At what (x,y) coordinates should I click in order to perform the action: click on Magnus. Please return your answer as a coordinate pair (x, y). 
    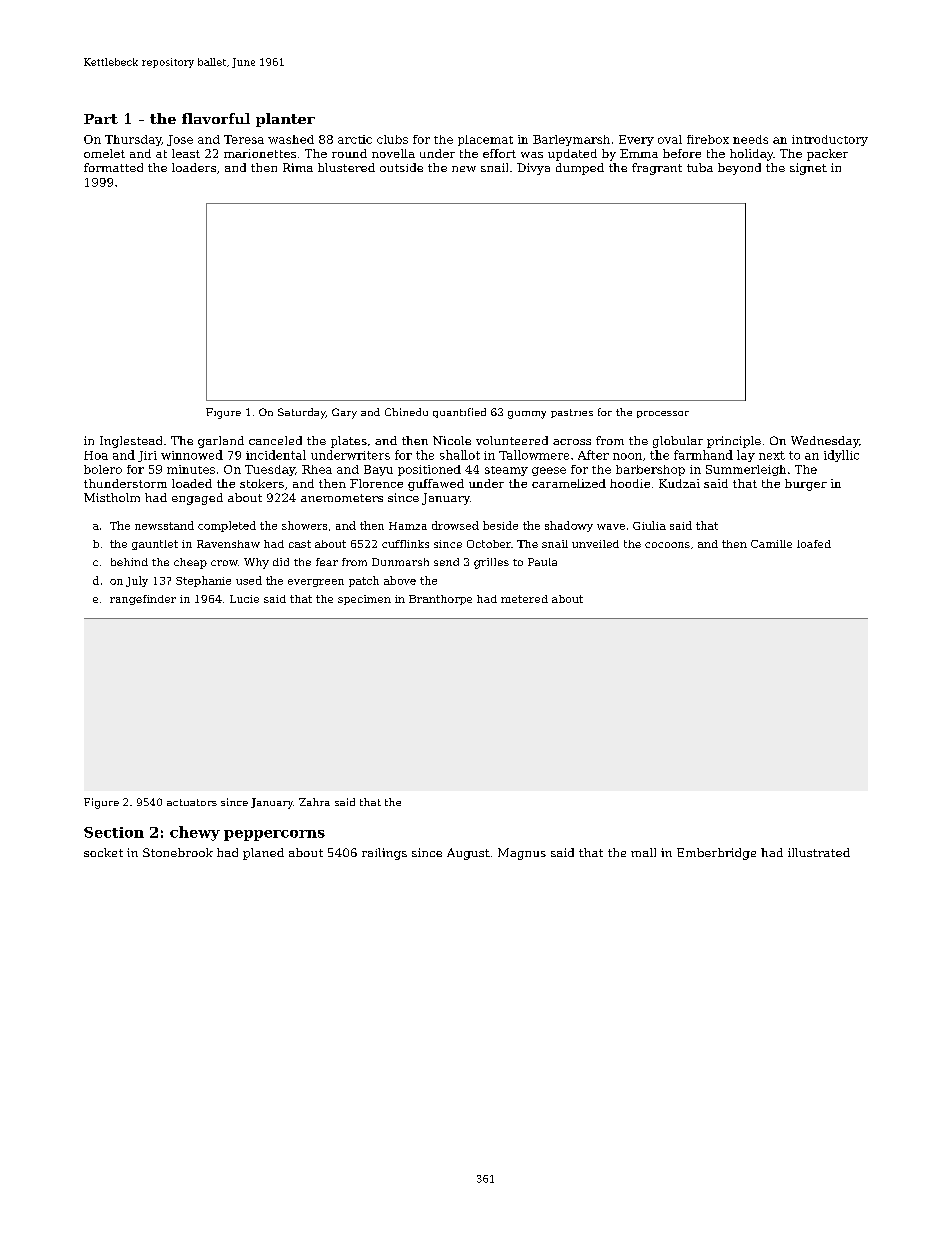
    Looking at the image, I should click on (522, 854).
